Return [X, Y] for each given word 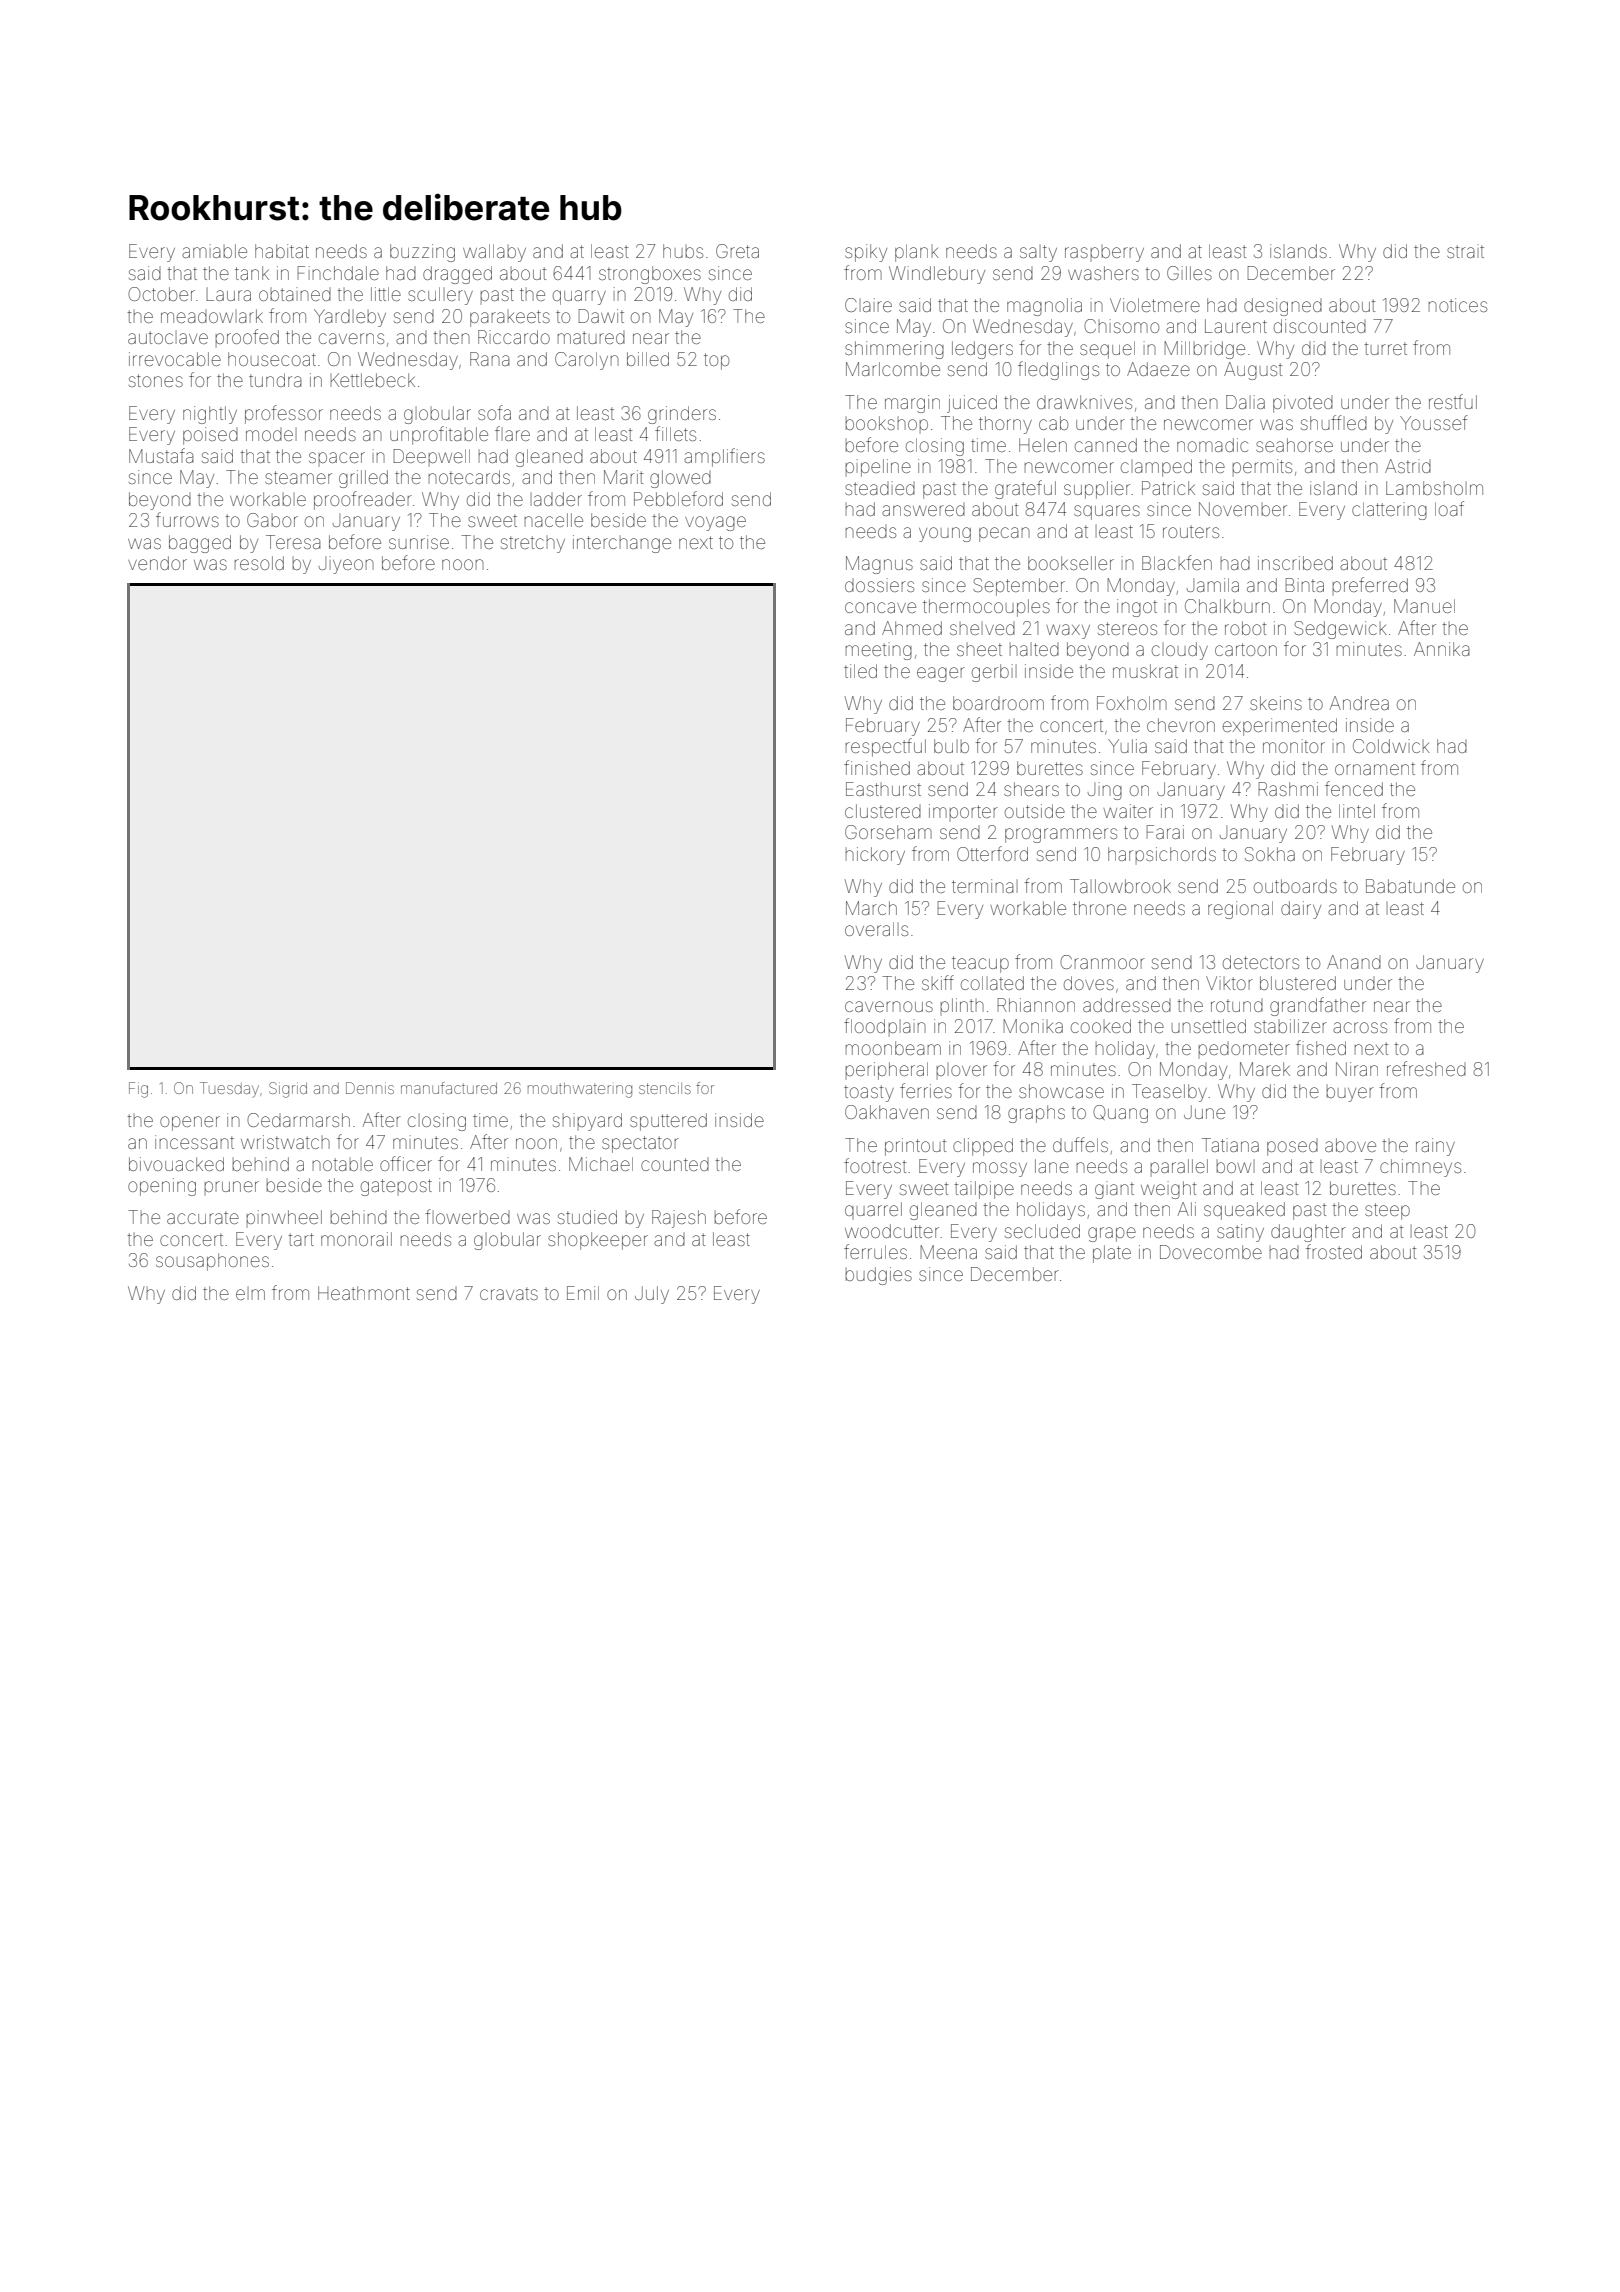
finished [877, 767]
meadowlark [212, 316]
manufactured [449, 1088]
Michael [601, 1164]
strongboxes [650, 275]
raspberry [1104, 253]
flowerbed [467, 1216]
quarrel [873, 1210]
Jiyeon [346, 565]
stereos [1127, 628]
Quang [1120, 1114]
